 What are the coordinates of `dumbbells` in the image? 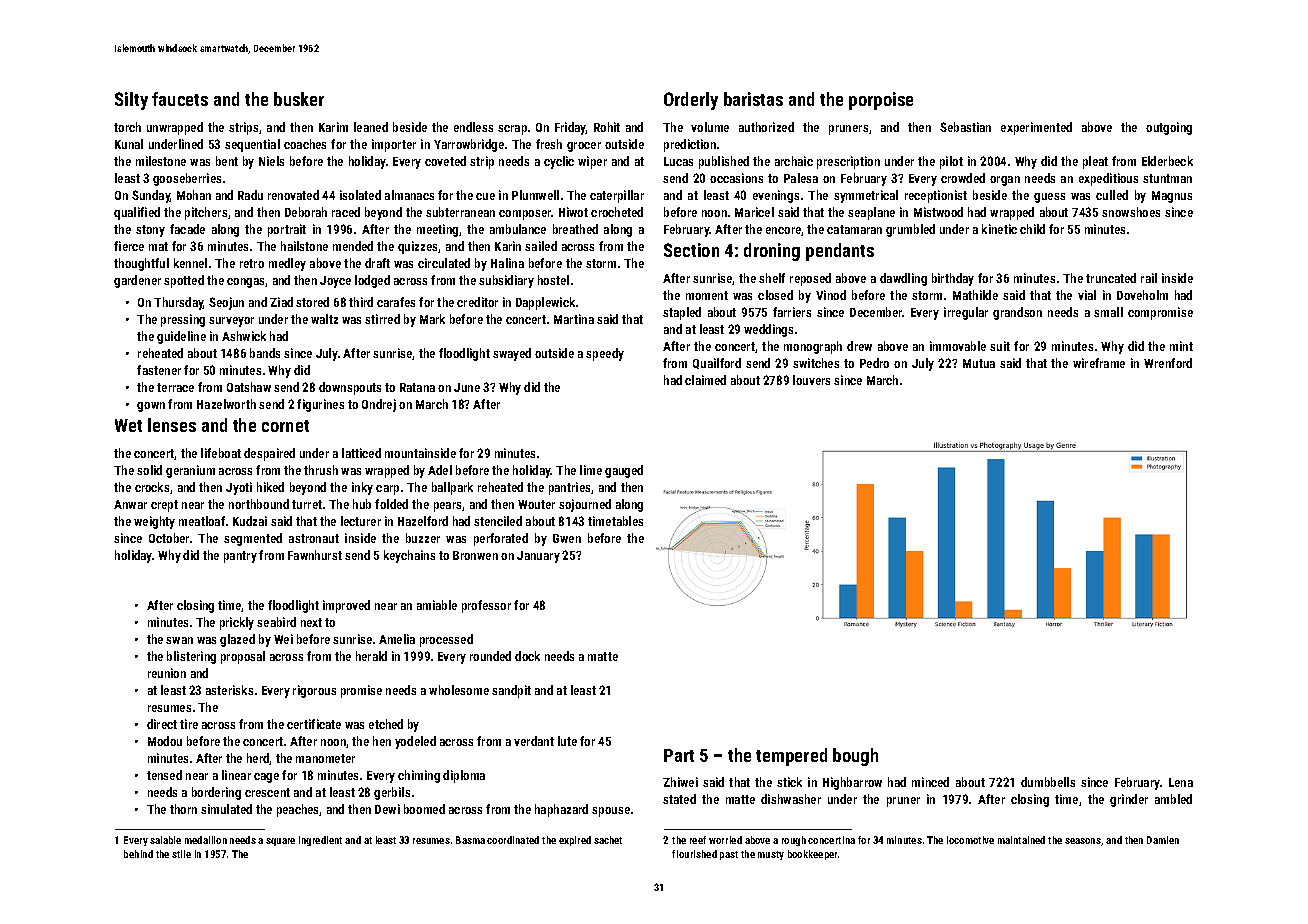 It's located at (1048, 782).
